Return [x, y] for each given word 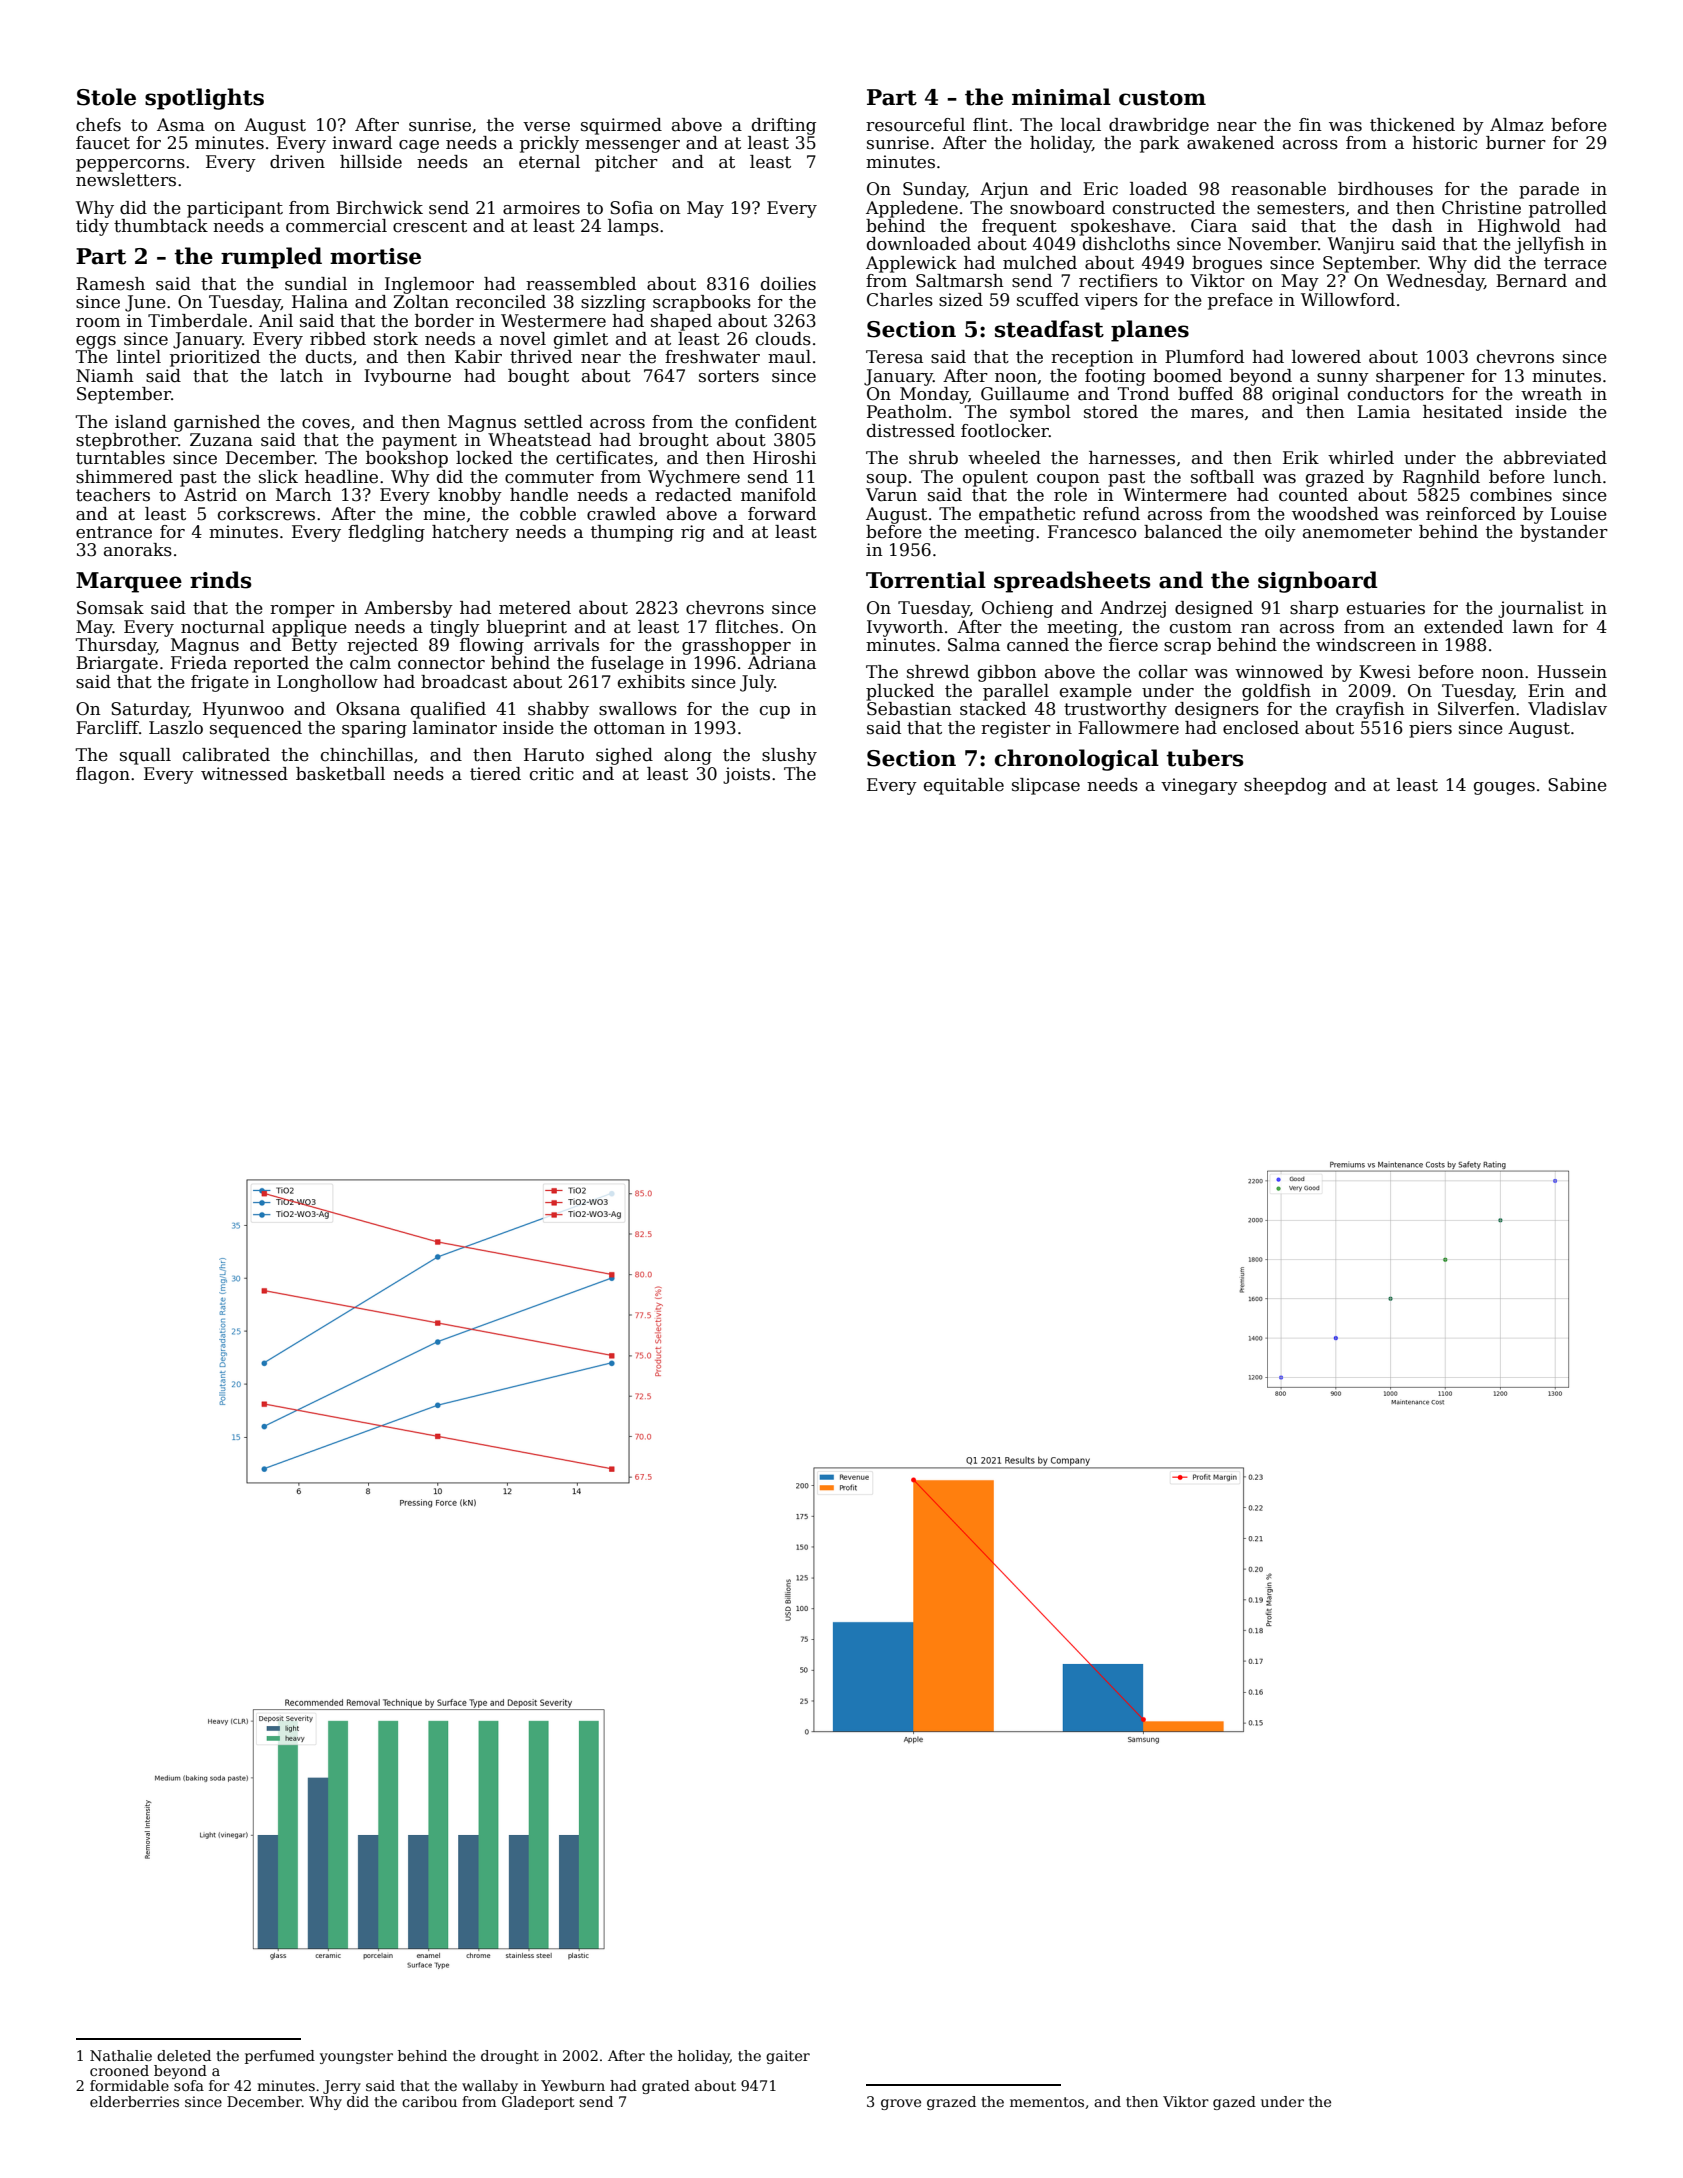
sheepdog [1285, 786]
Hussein [1572, 672]
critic [552, 774]
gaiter [788, 2057]
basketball [340, 774]
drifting [784, 126]
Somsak [110, 608]
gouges [1504, 788]
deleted [184, 2055]
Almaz [1516, 125]
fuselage [627, 664]
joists [746, 775]
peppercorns [130, 165]
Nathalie [121, 2055]
